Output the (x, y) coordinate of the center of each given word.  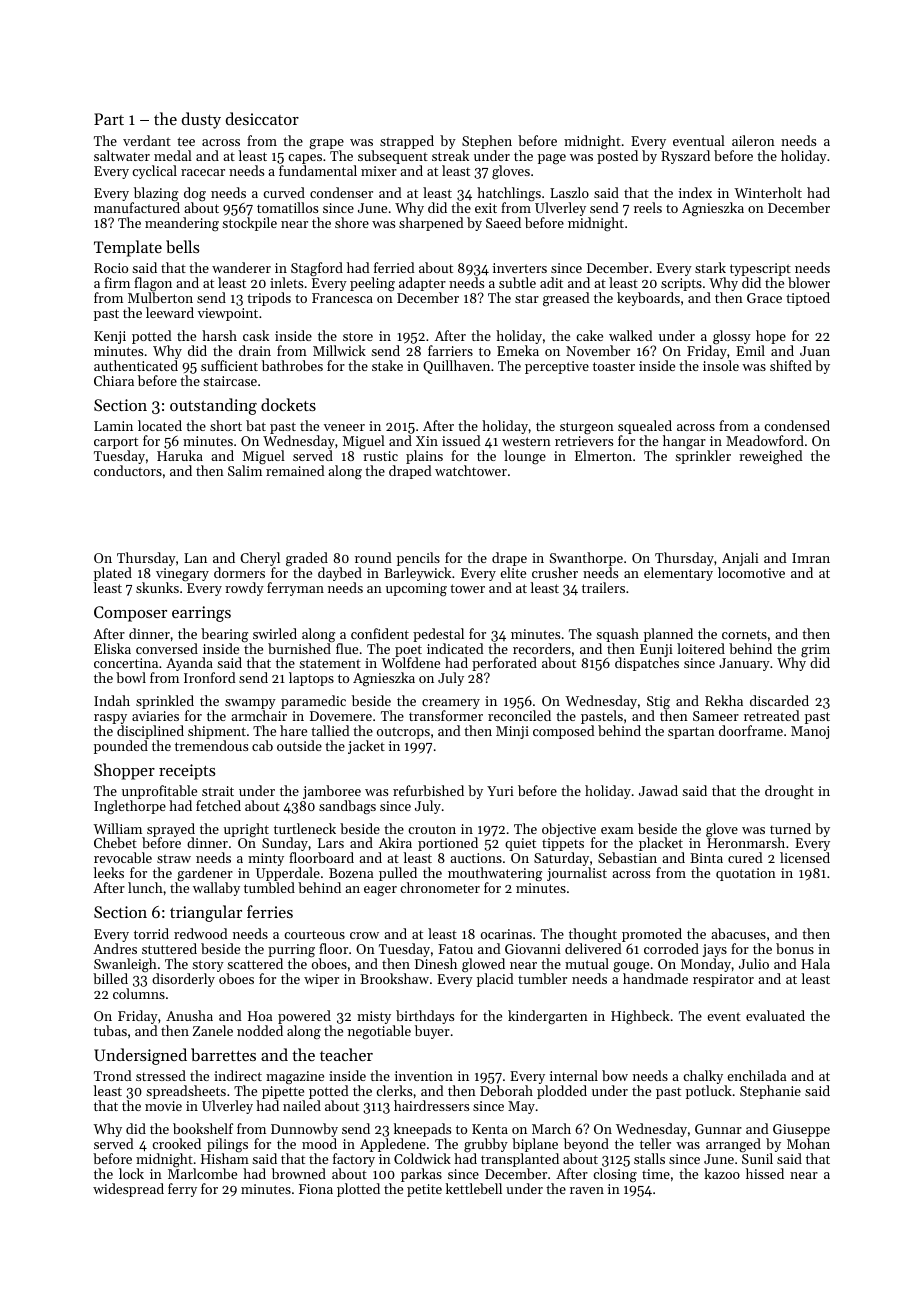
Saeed (503, 222)
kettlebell (474, 1188)
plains (424, 457)
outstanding (213, 406)
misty (374, 1017)
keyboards (648, 299)
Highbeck (640, 1017)
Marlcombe (202, 1173)
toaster (614, 366)
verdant (147, 140)
